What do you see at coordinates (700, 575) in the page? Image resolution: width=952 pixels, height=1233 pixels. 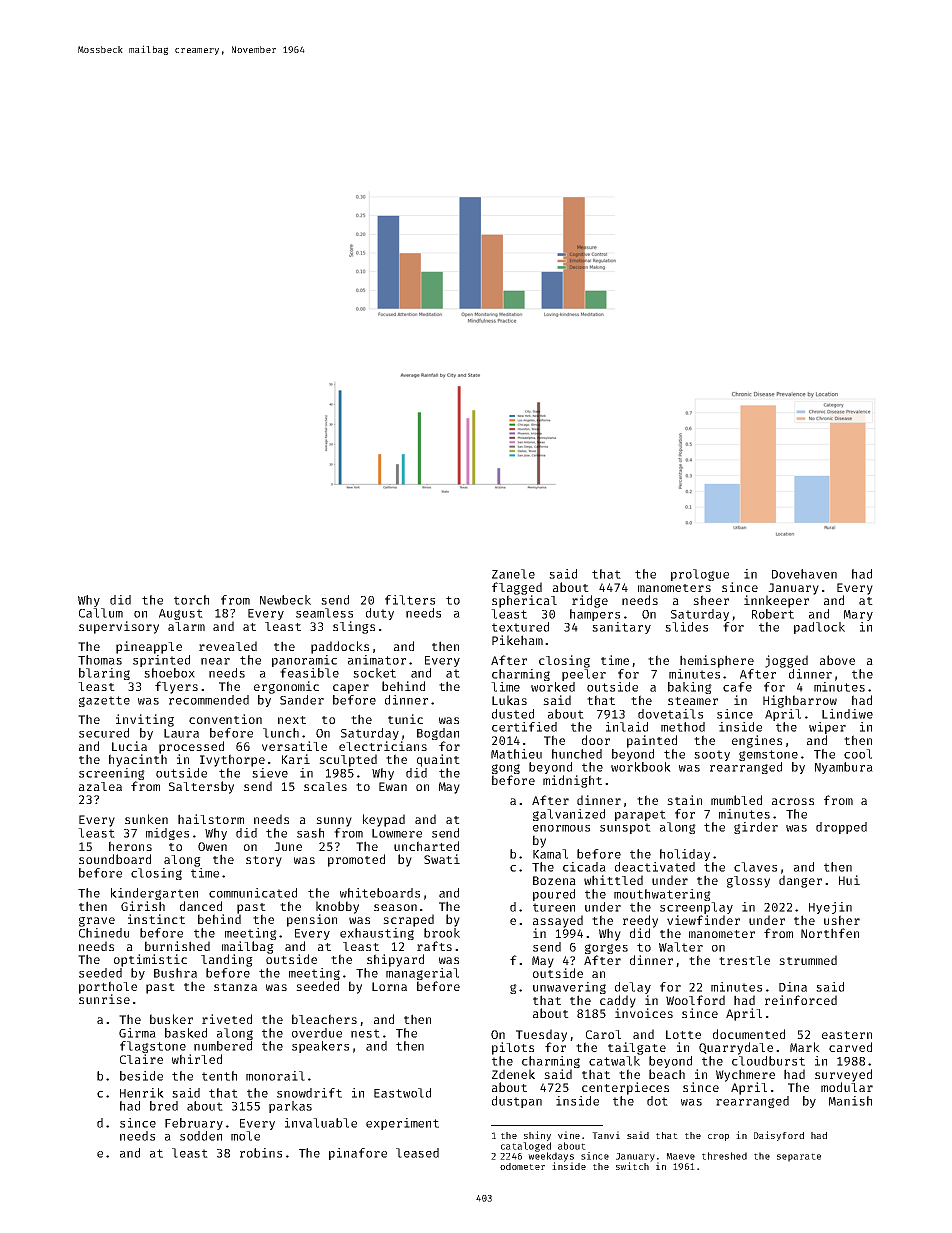 I see `prologue` at bounding box center [700, 575].
